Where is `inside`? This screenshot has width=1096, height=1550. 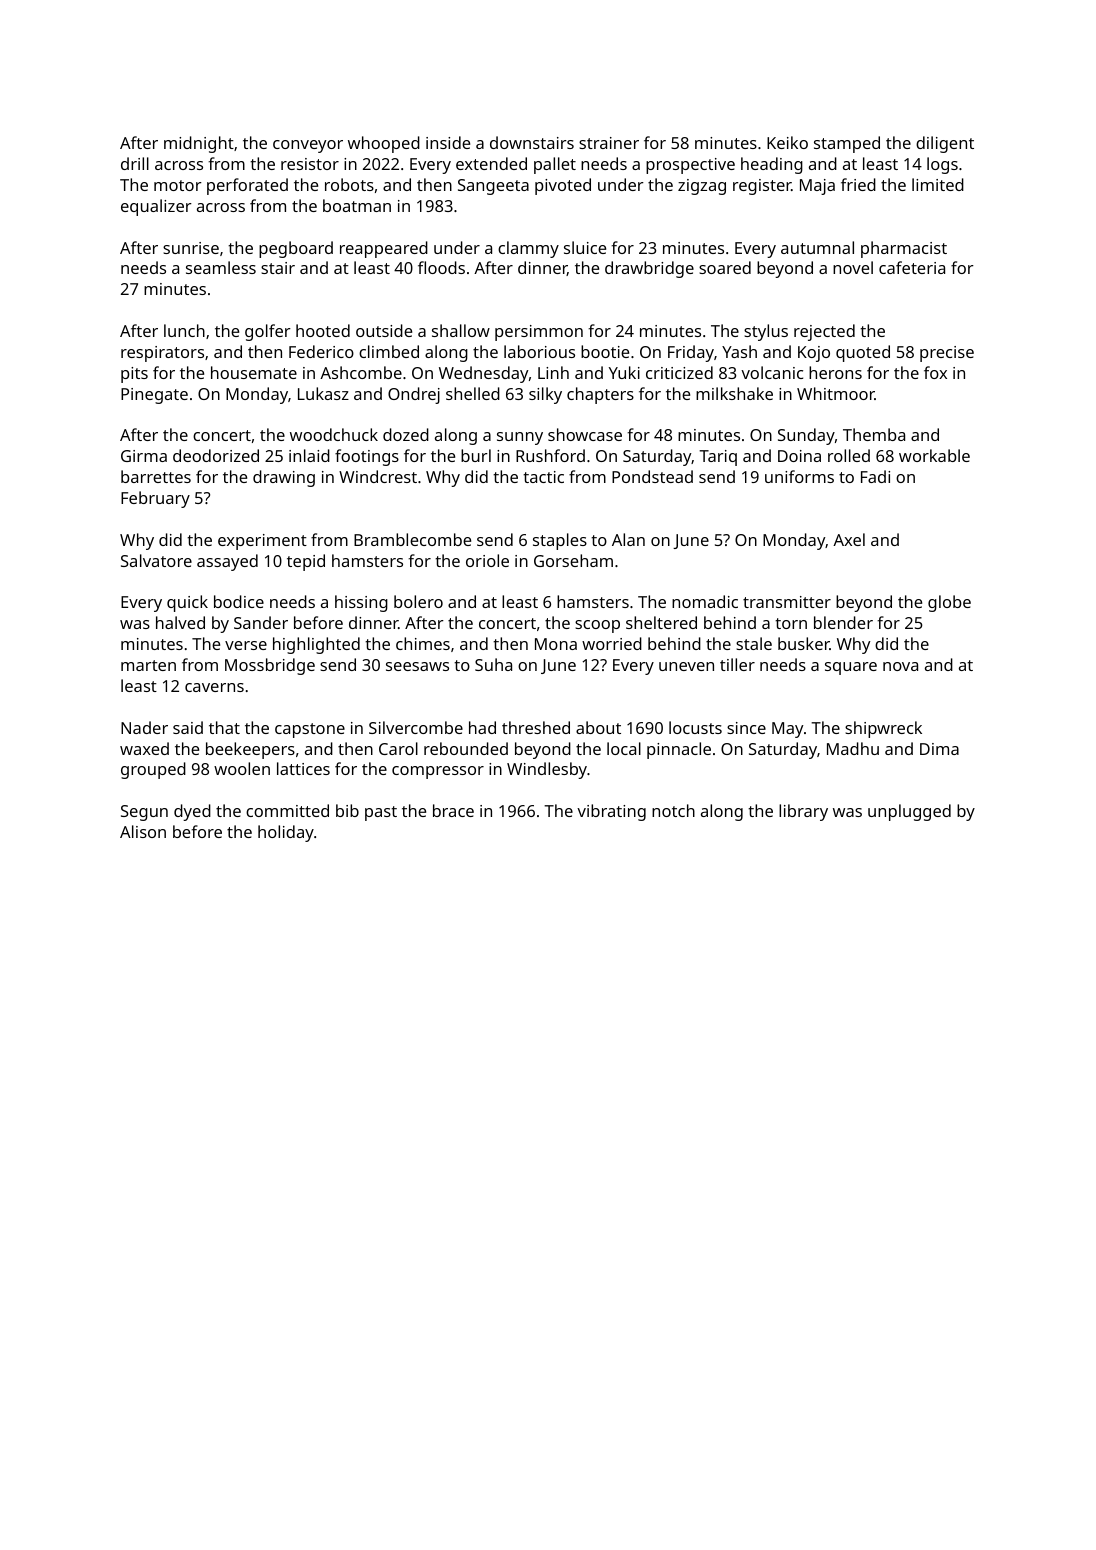
inside is located at coordinates (448, 142).
